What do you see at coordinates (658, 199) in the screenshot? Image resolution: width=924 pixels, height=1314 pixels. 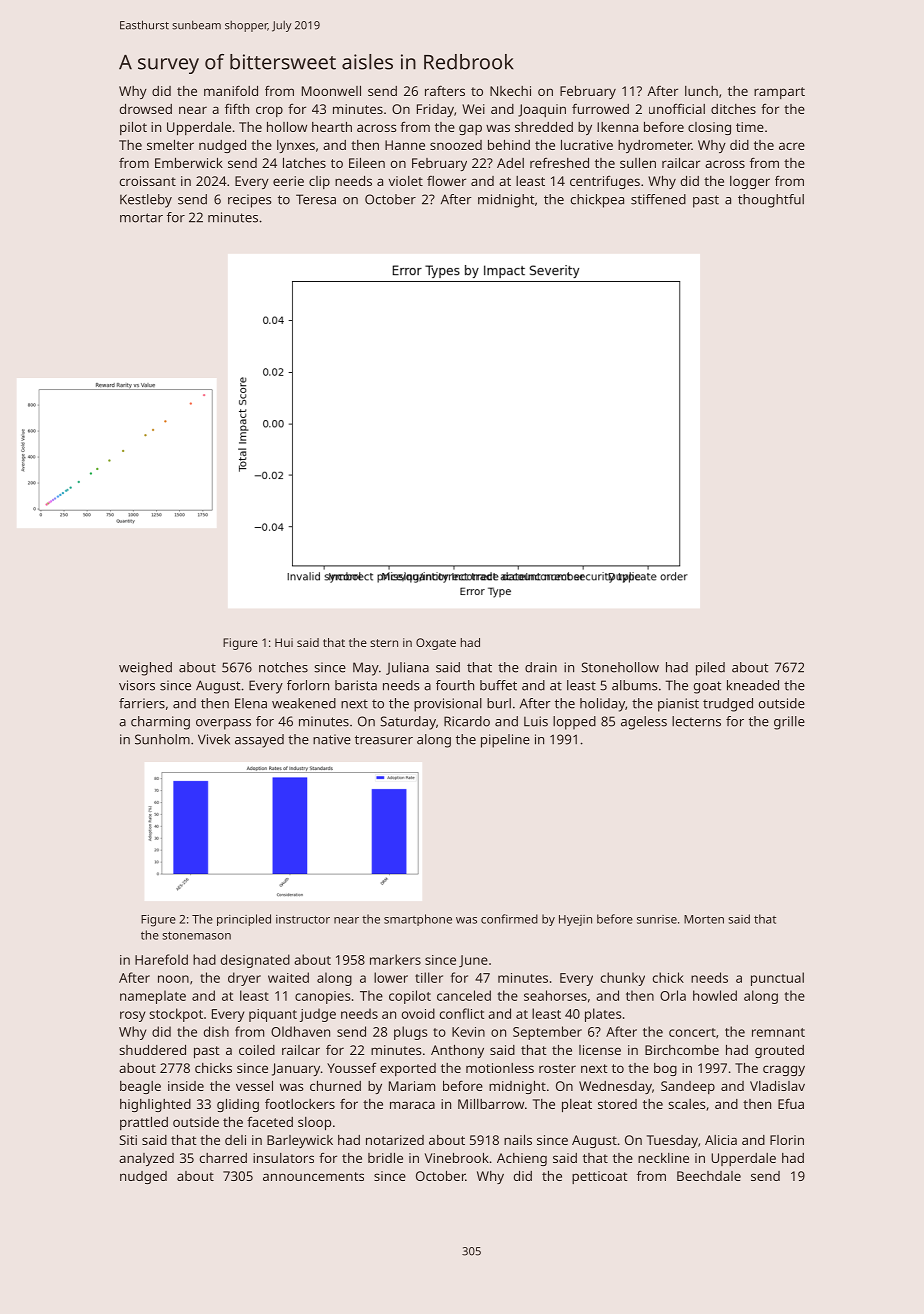 I see `stiffened` at bounding box center [658, 199].
